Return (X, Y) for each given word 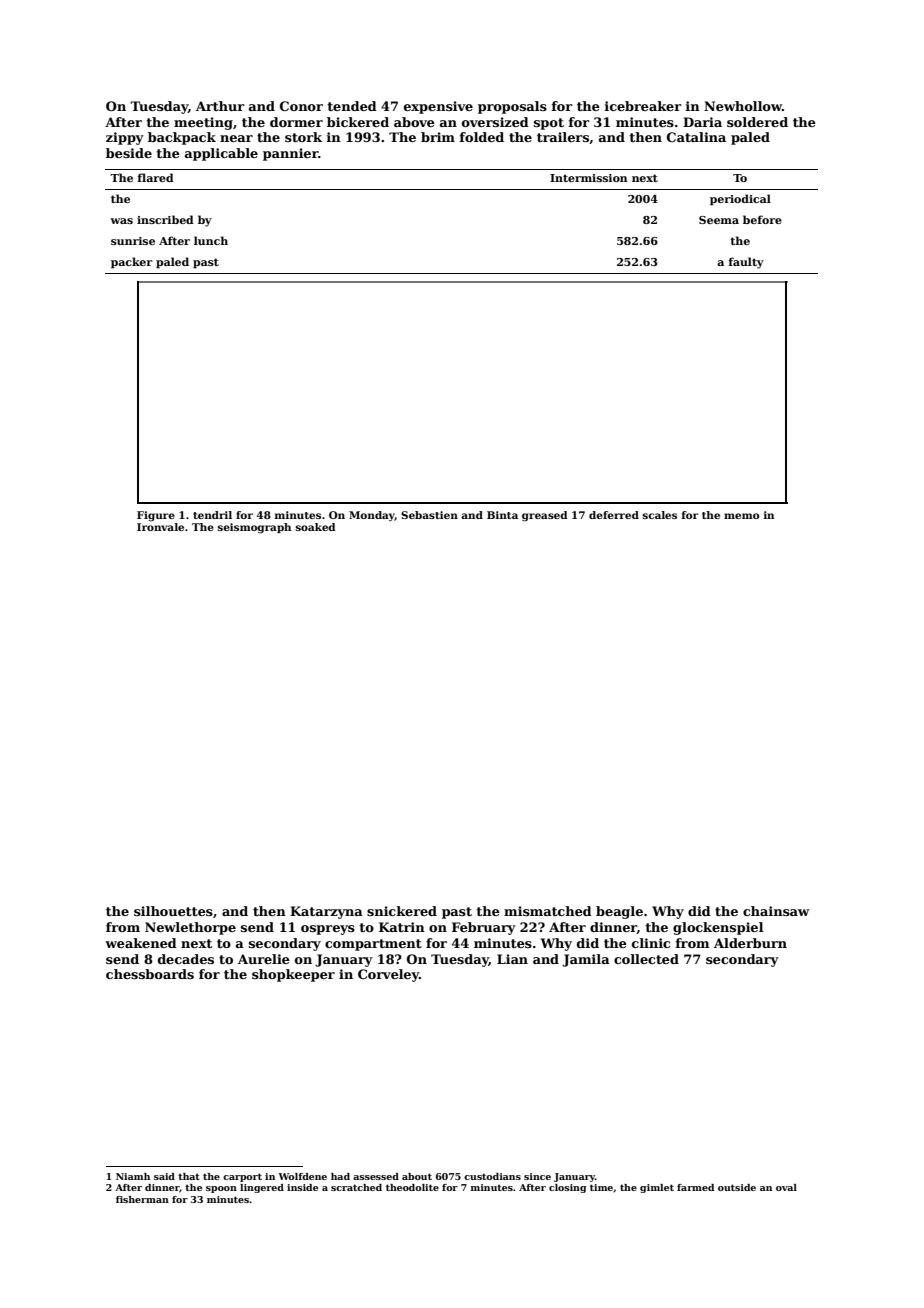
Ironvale (160, 527)
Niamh (133, 1176)
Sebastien (429, 515)
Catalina (696, 137)
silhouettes (173, 911)
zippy (125, 138)
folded (482, 137)
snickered (402, 911)
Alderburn (750, 943)
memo (741, 516)
